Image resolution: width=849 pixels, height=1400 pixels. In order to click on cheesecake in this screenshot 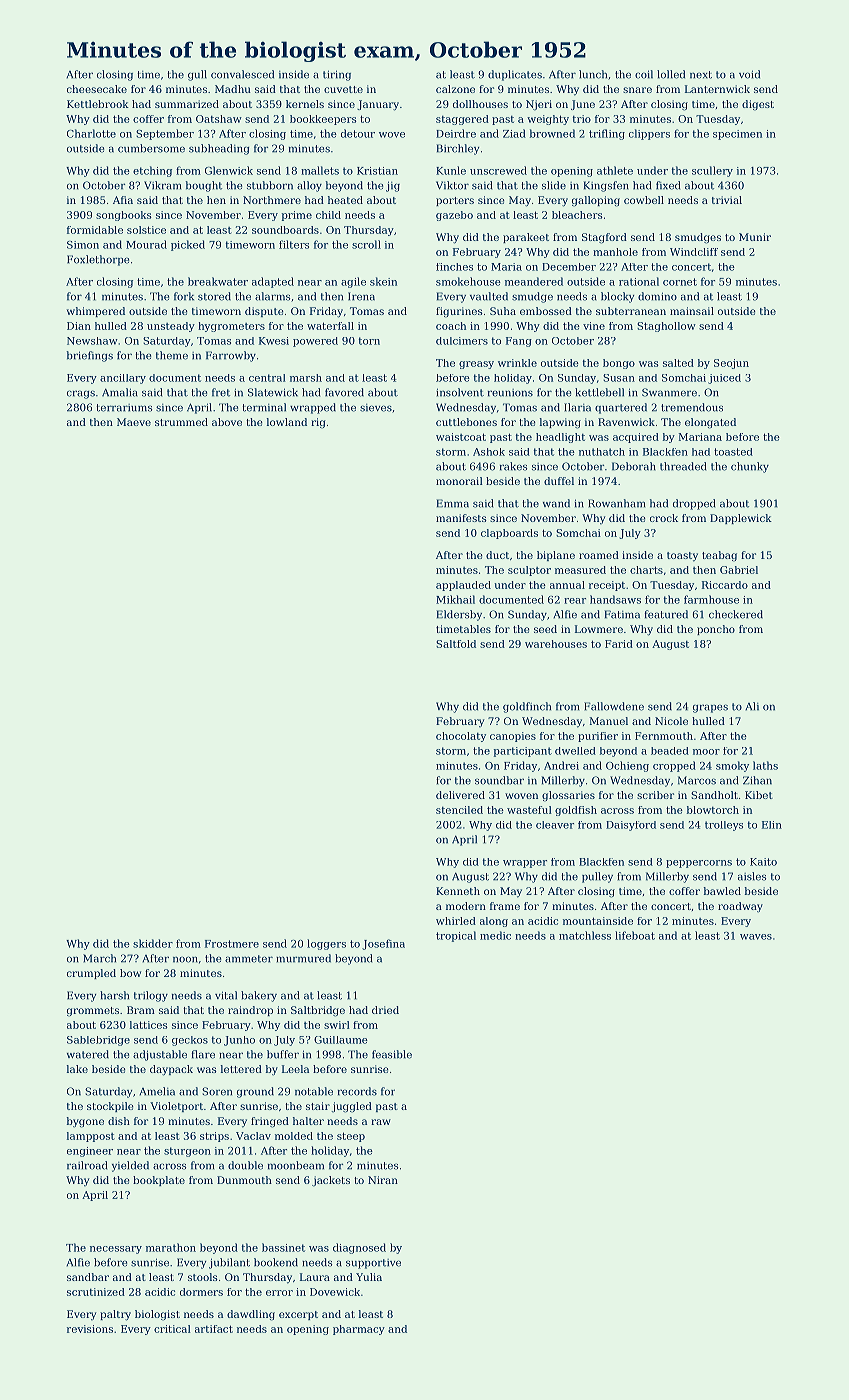, I will do `click(97, 89)`.
